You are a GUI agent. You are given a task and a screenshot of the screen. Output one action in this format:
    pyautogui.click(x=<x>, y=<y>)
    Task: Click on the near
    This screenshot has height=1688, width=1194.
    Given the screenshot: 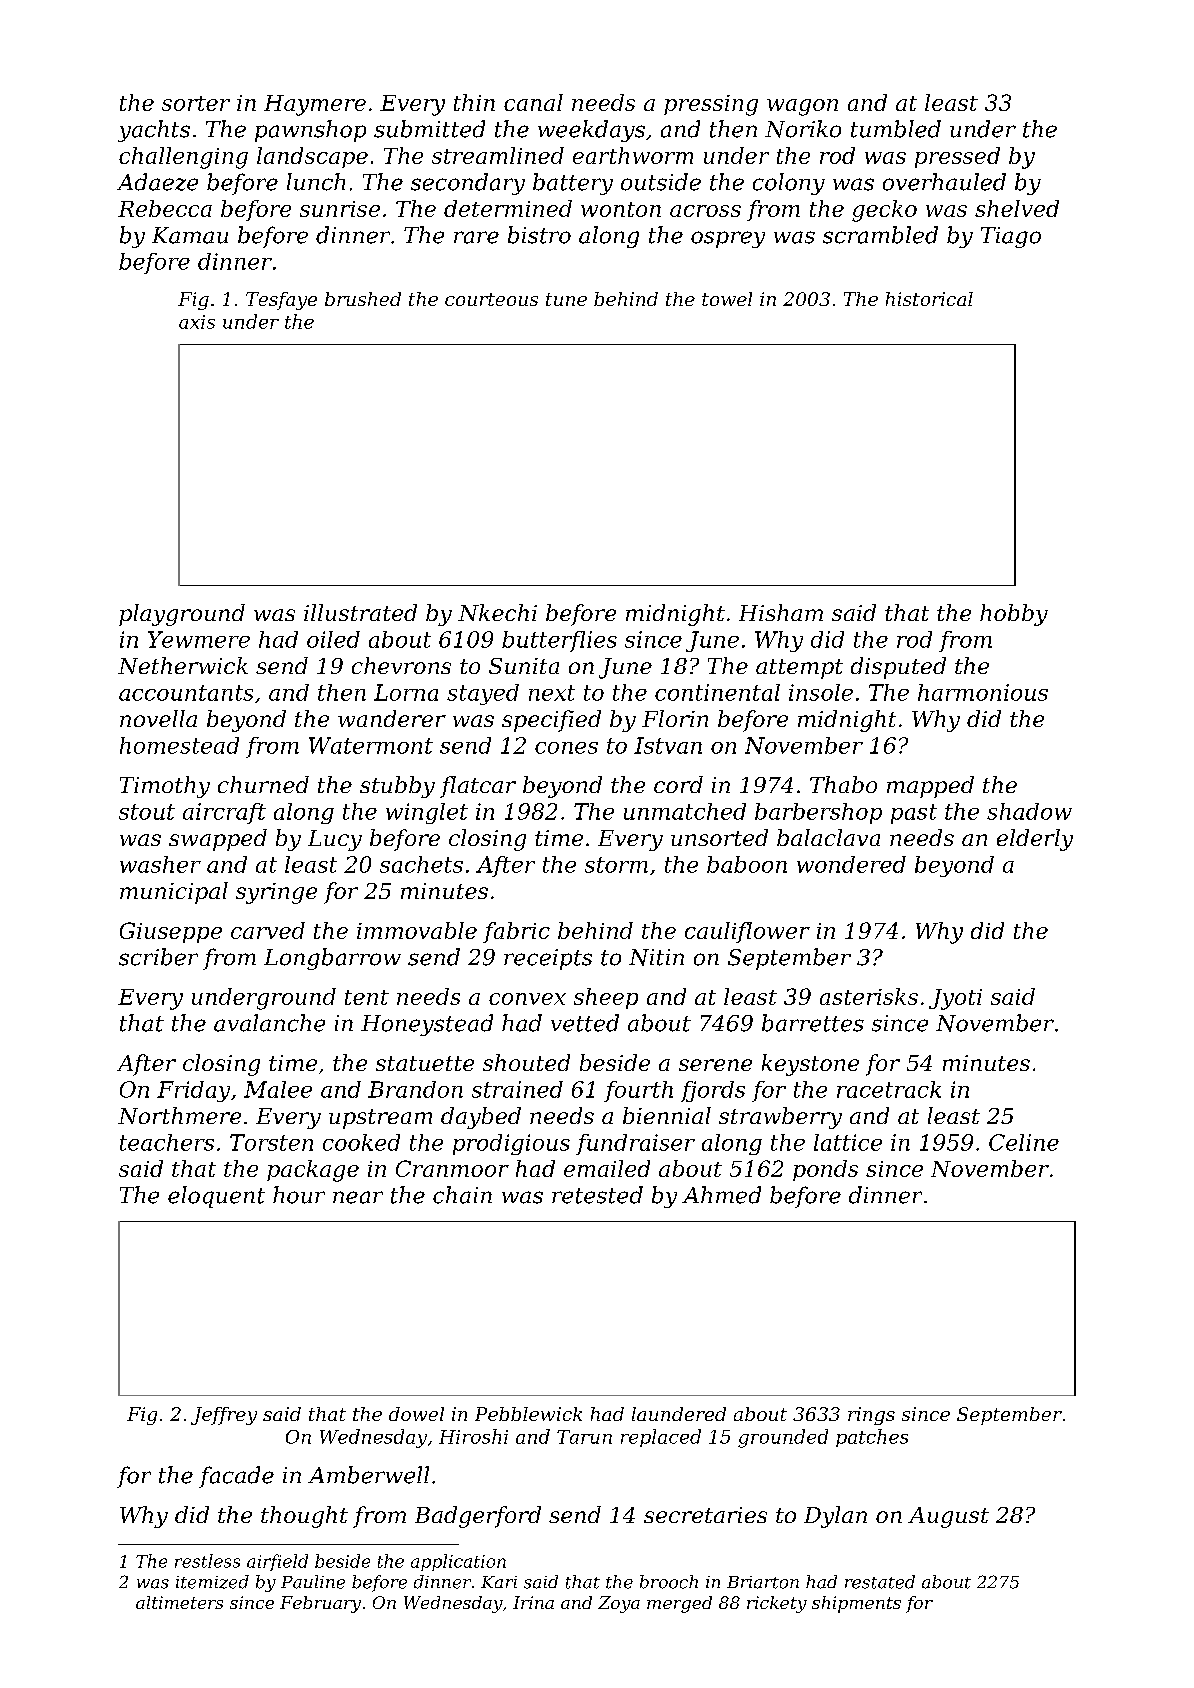 What is the action you would take?
    pyautogui.click(x=358, y=1197)
